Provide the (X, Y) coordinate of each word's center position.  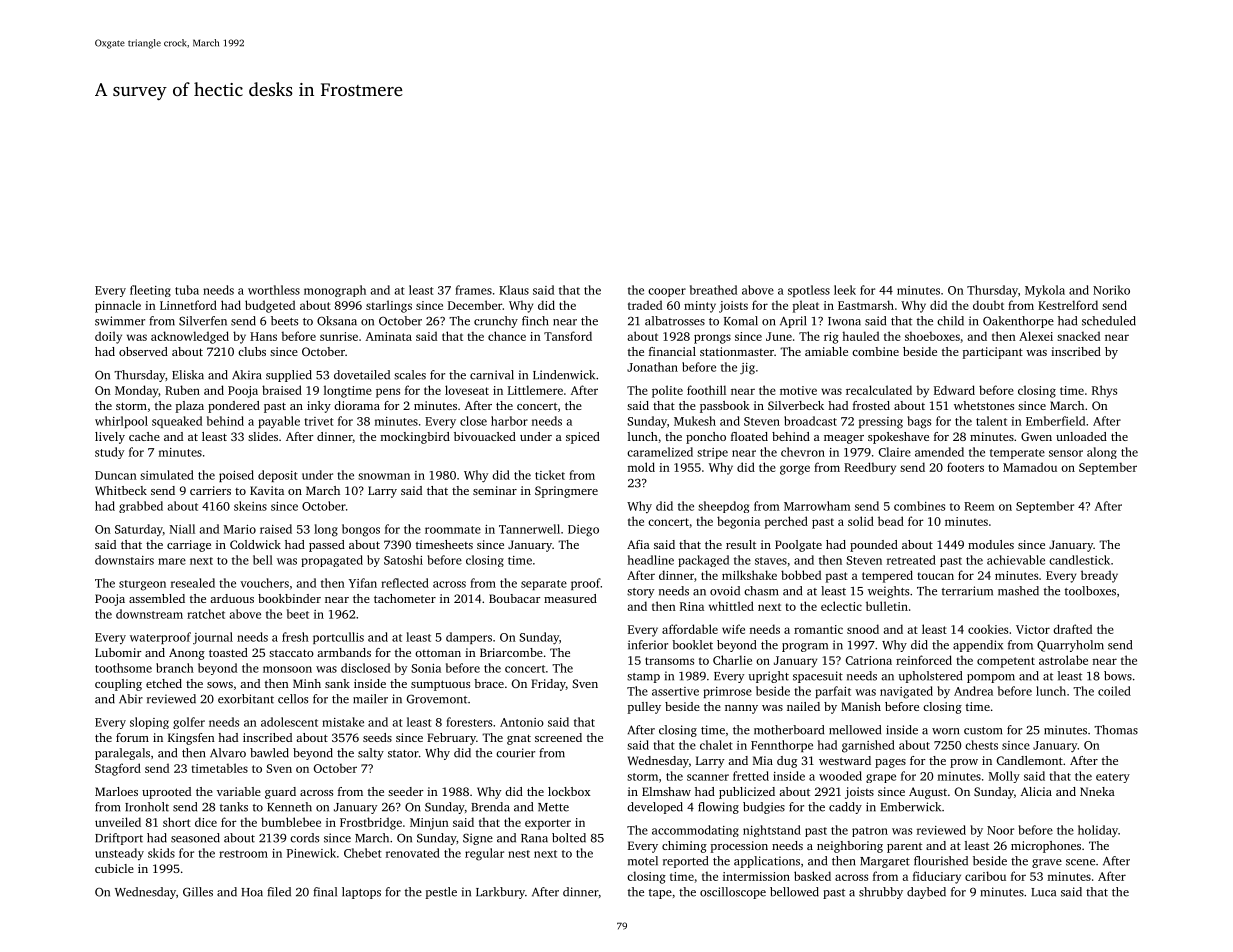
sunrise (339, 336)
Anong (187, 654)
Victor (1033, 629)
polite (667, 391)
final (325, 892)
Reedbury (870, 468)
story (640, 593)
